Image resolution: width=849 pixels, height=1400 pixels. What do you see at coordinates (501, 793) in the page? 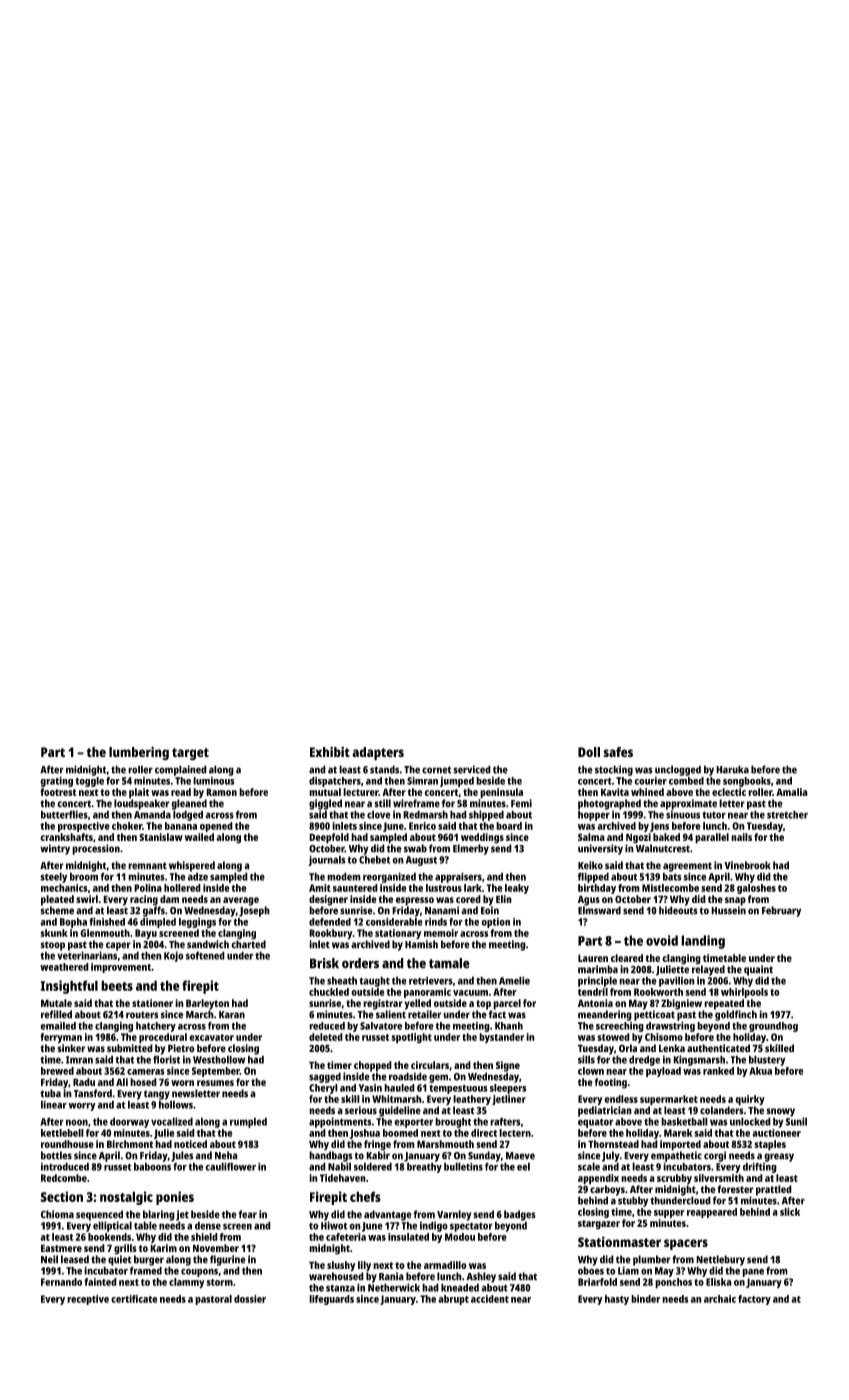
I see `peninsula` at bounding box center [501, 793].
